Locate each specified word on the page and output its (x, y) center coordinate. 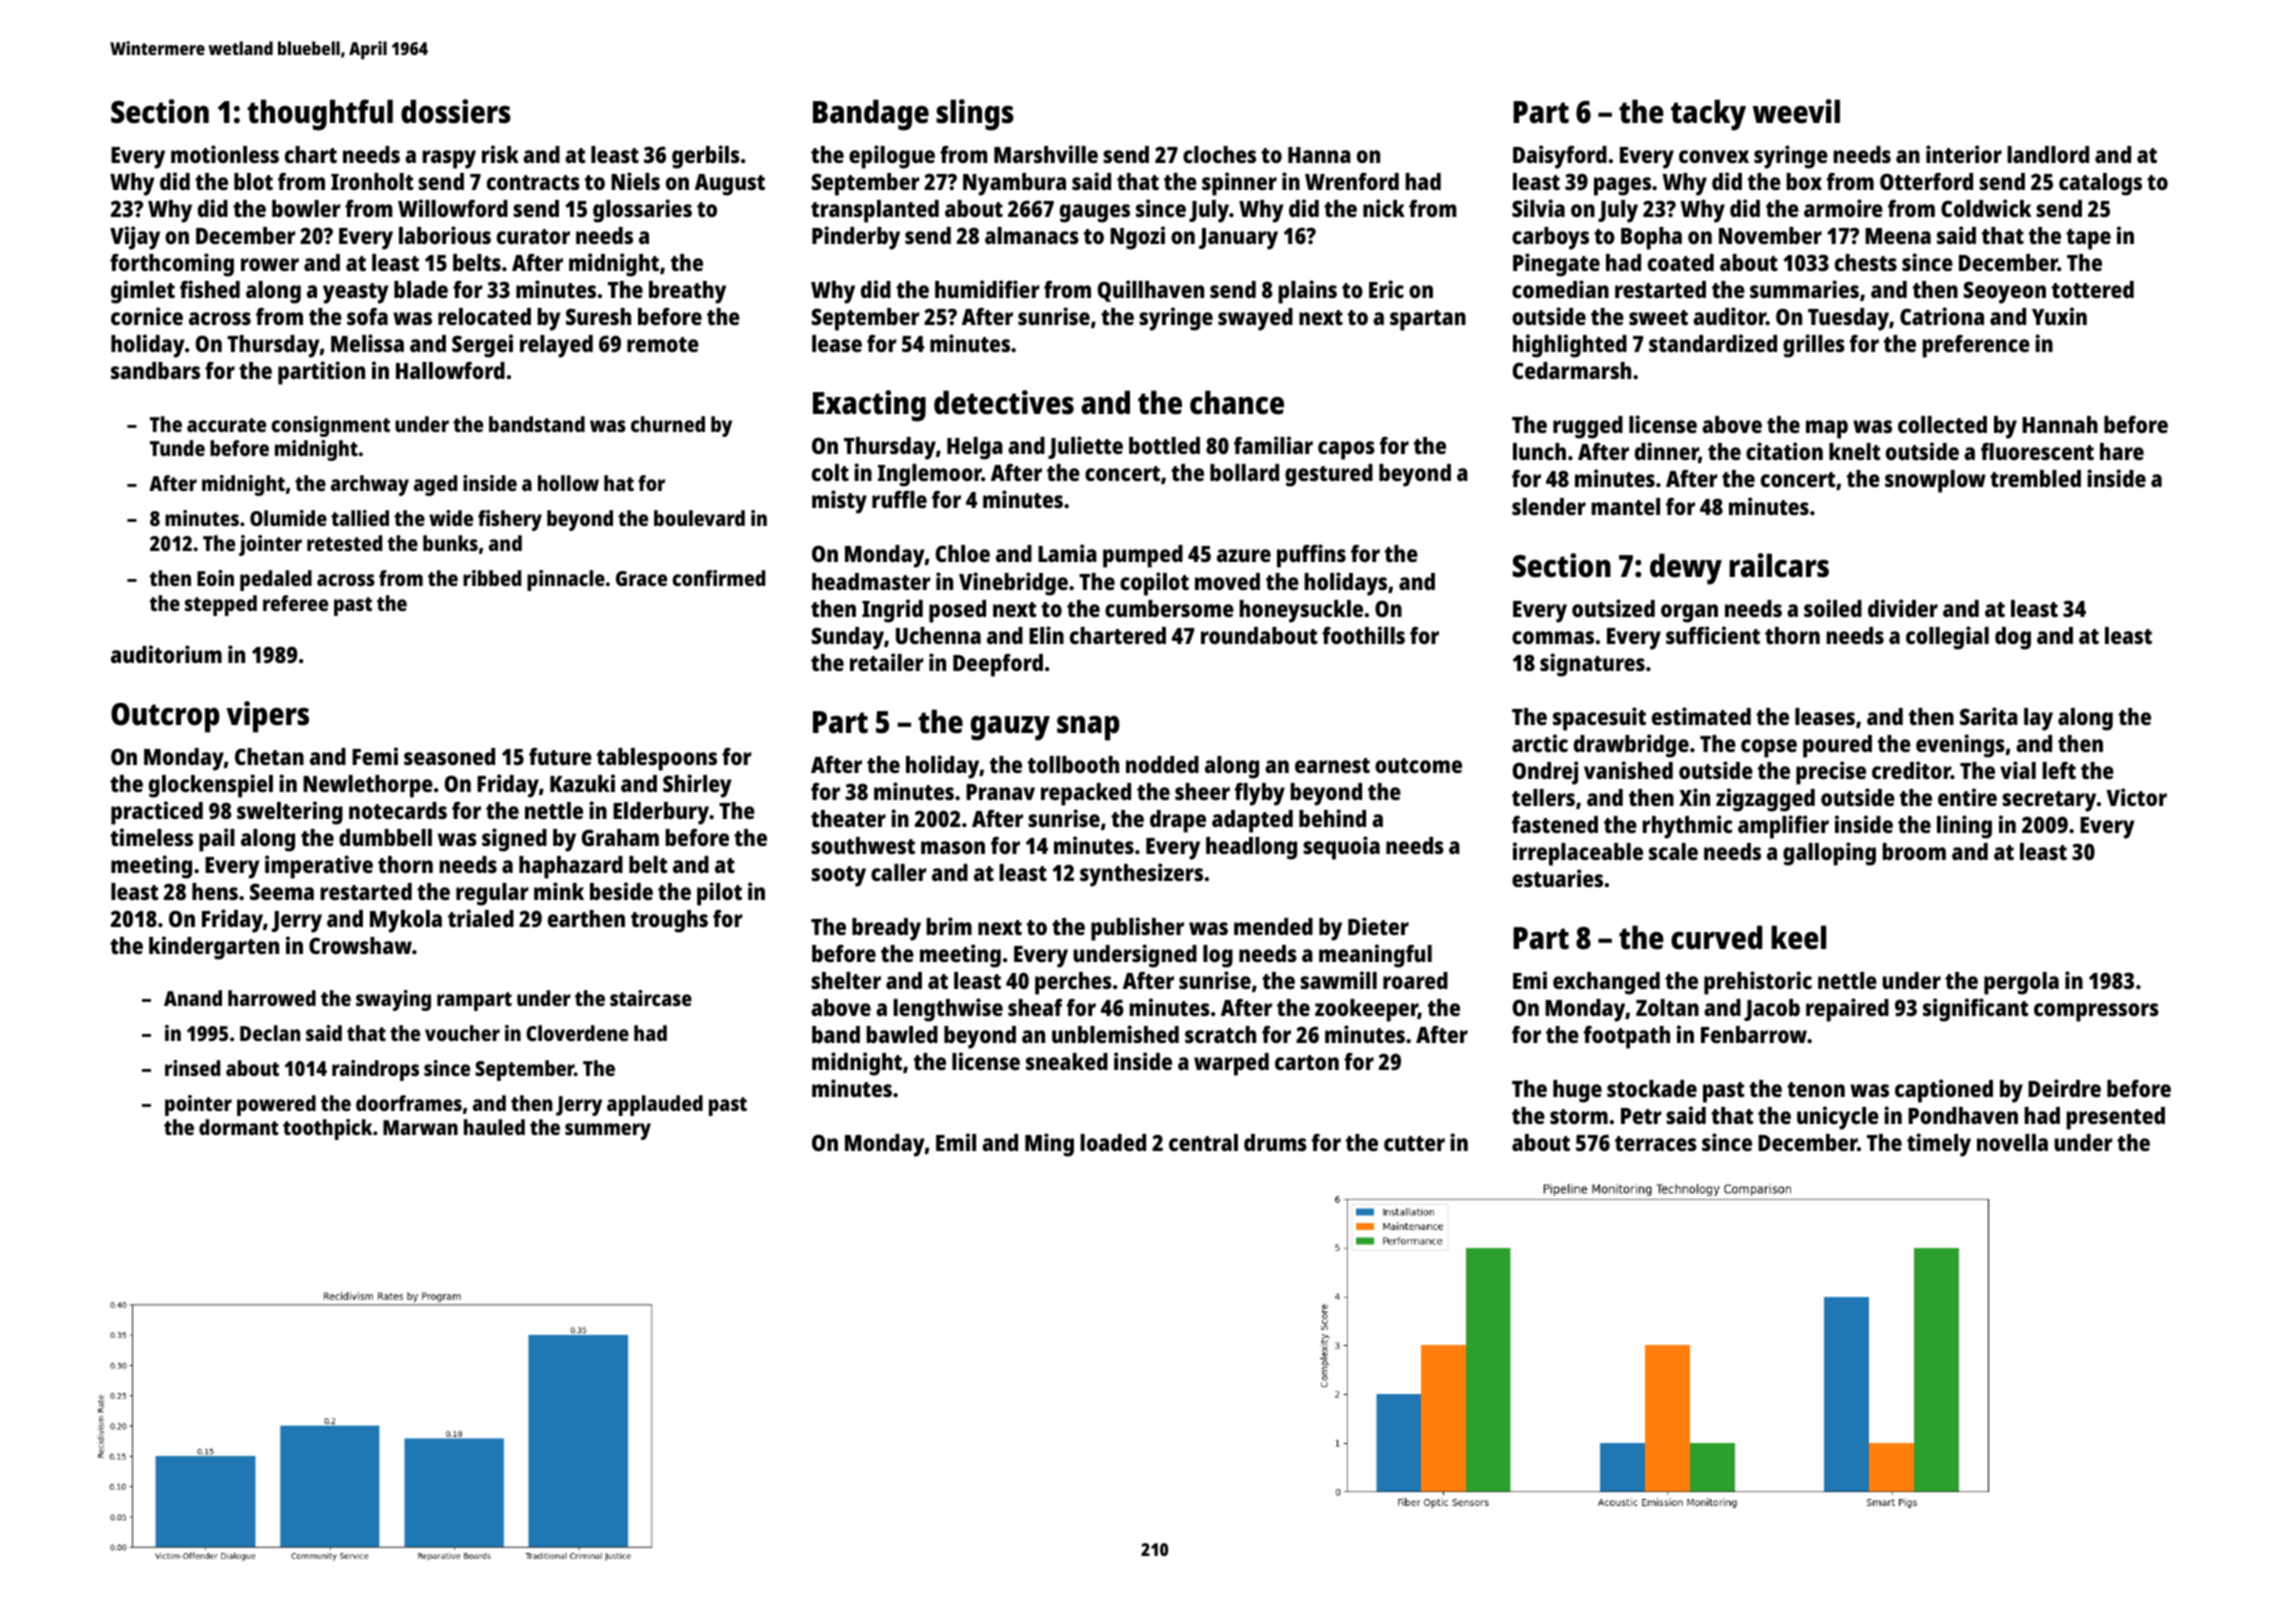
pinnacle (566, 580)
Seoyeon (2004, 292)
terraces (1656, 1143)
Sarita (1989, 716)
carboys (1550, 238)
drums (1275, 1142)
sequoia (1341, 848)
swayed (1255, 319)
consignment (330, 426)
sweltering (290, 813)
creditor (1911, 770)
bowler (306, 208)
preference (1976, 346)
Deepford (998, 665)
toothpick (327, 1129)
